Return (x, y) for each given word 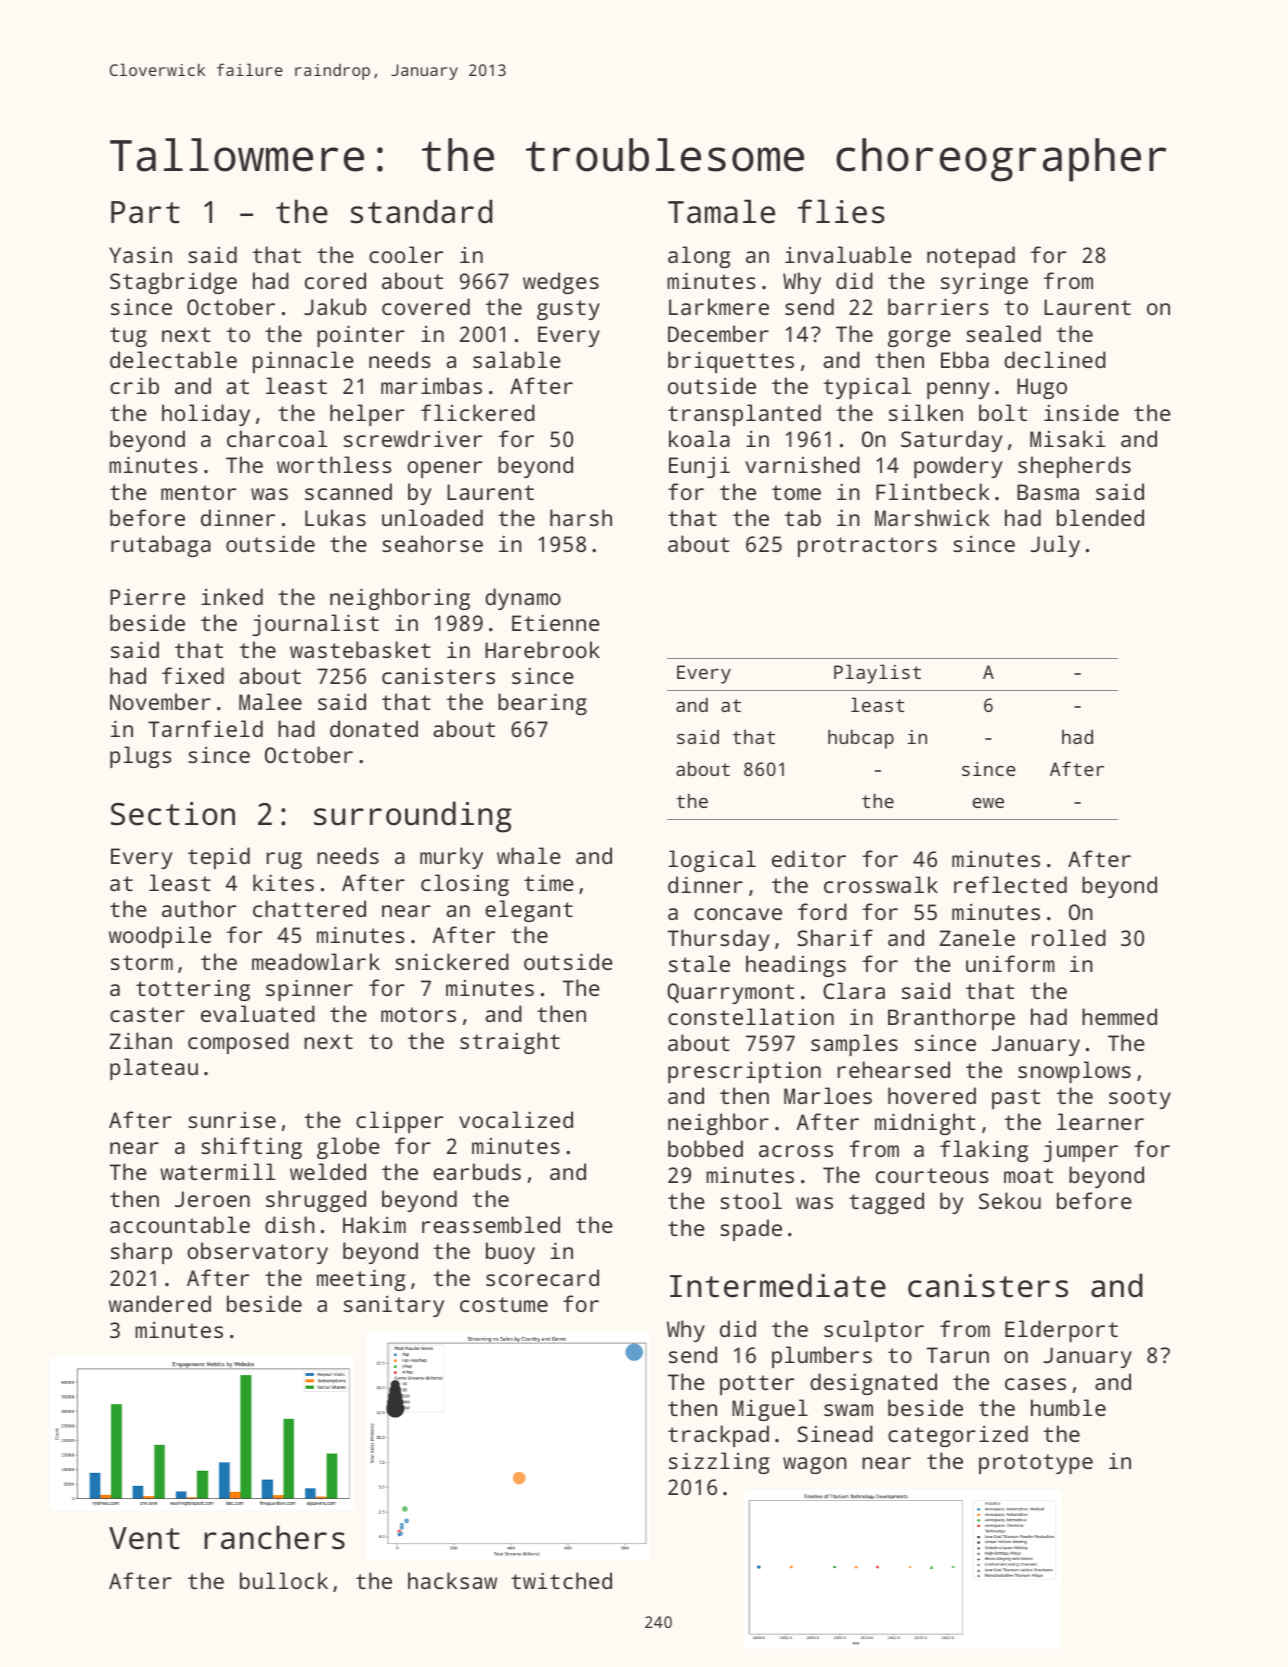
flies (841, 211)
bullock (284, 1580)
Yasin (140, 255)
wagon (815, 1465)
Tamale (721, 211)
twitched (561, 1580)
